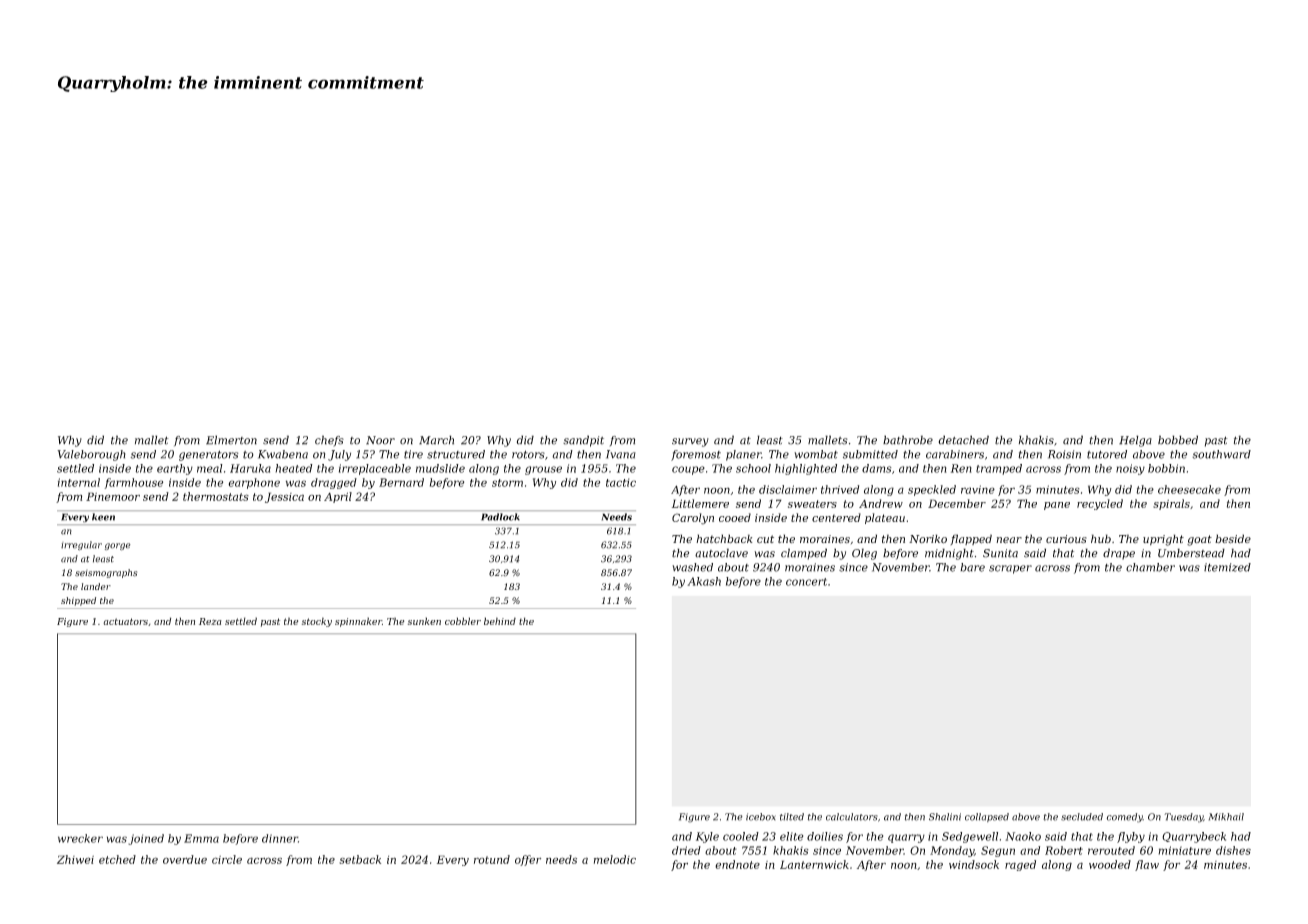  I want to click on cheesecake, so click(1189, 489).
